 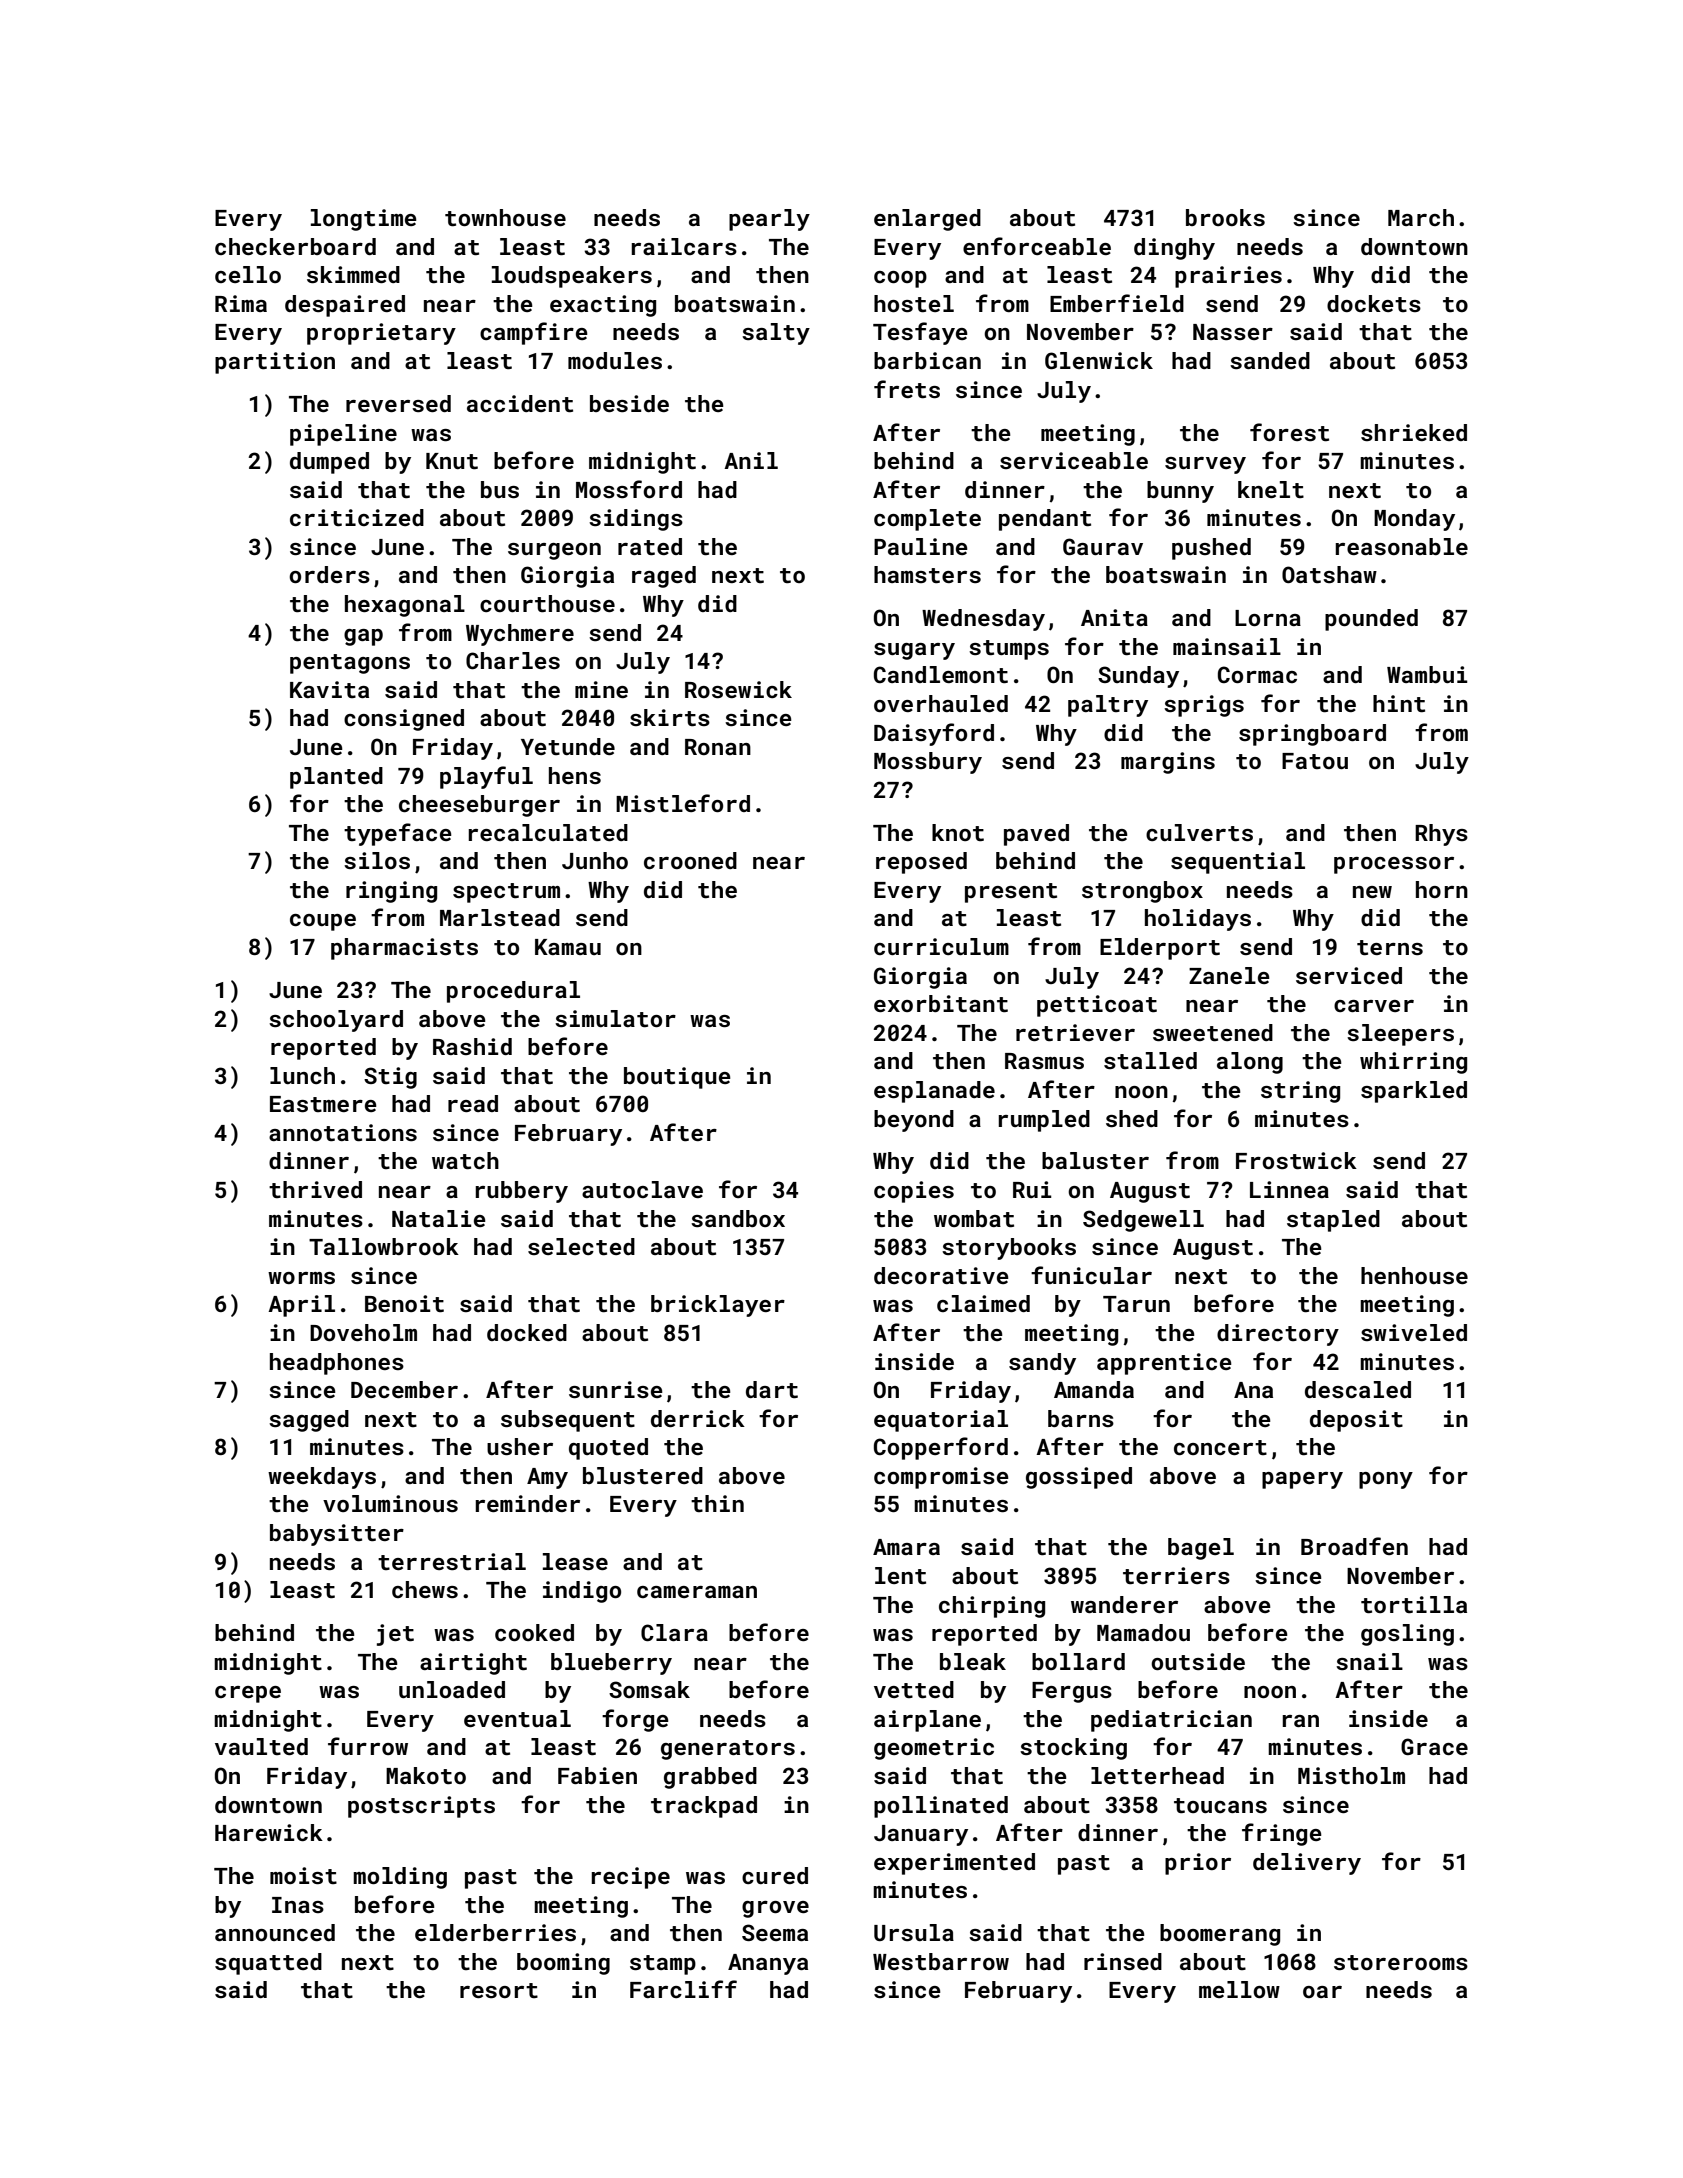 I want to click on derrick, so click(x=698, y=1418).
